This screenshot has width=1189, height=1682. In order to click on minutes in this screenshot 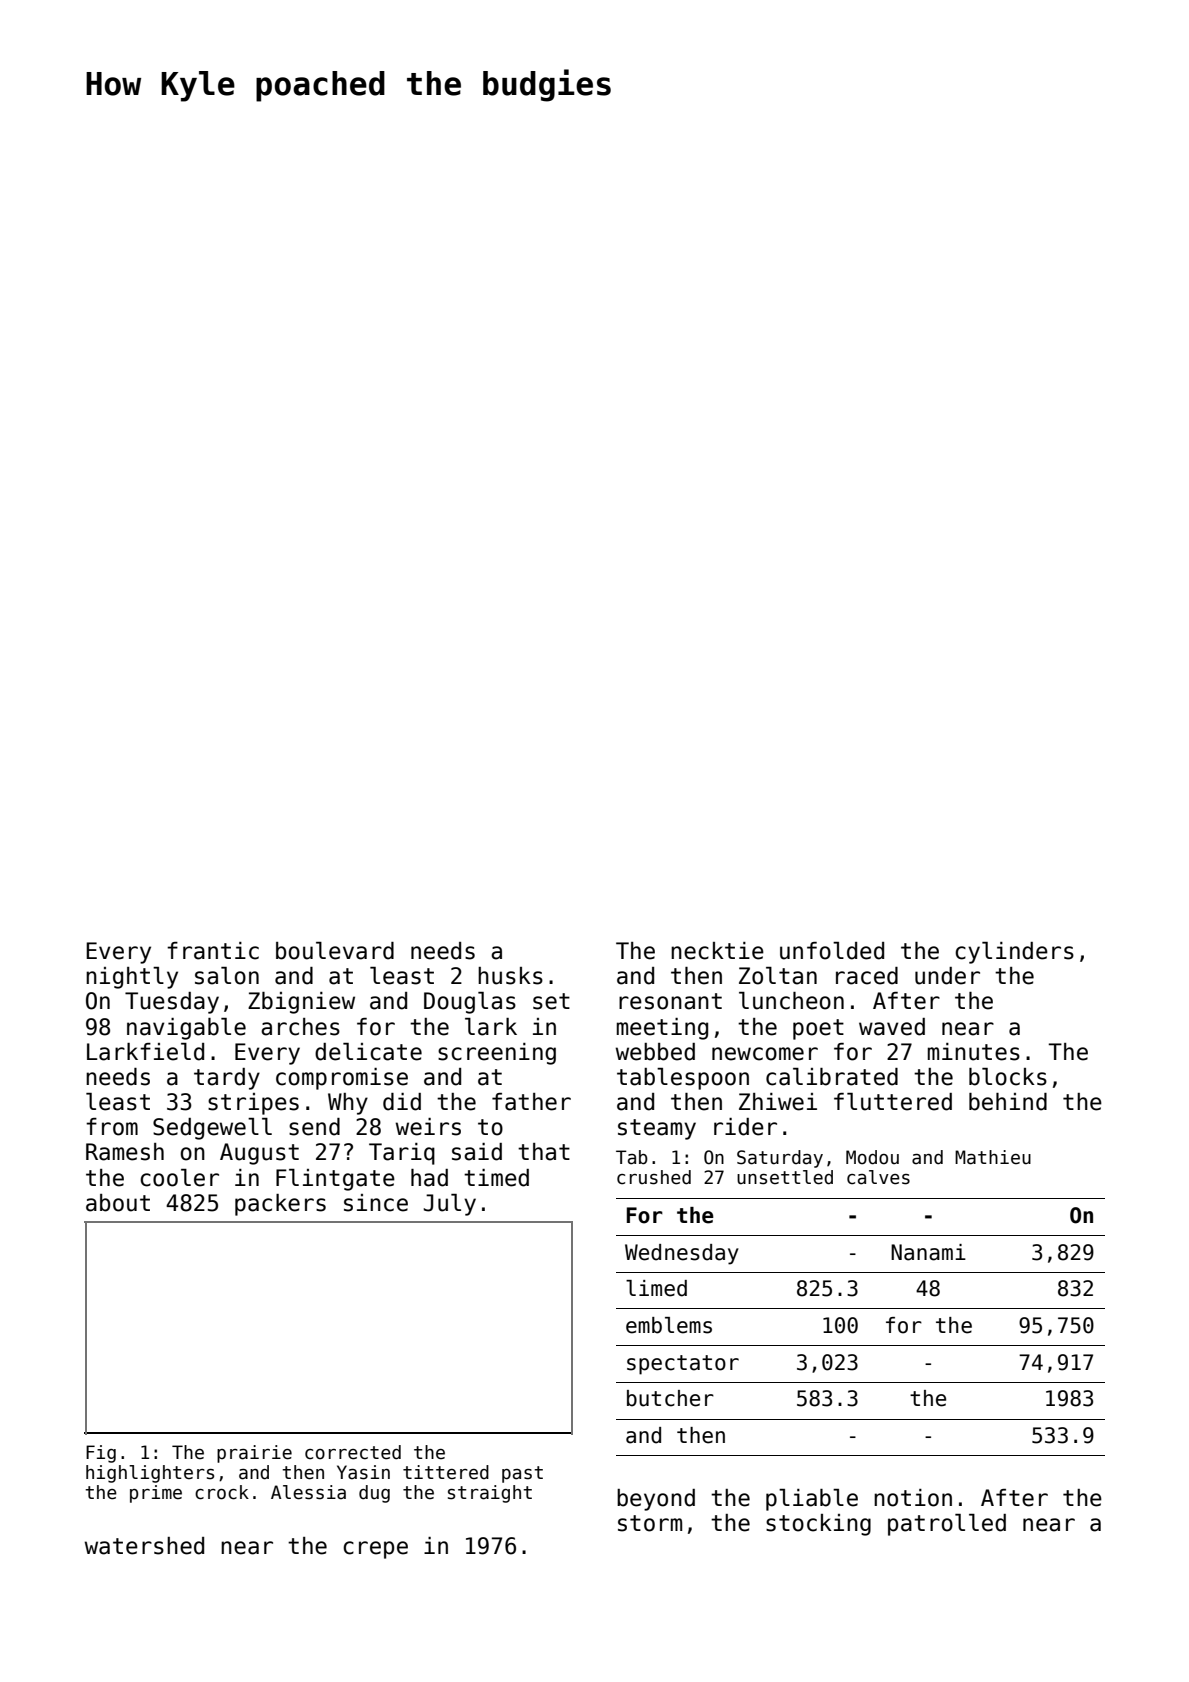, I will do `click(974, 1052)`.
